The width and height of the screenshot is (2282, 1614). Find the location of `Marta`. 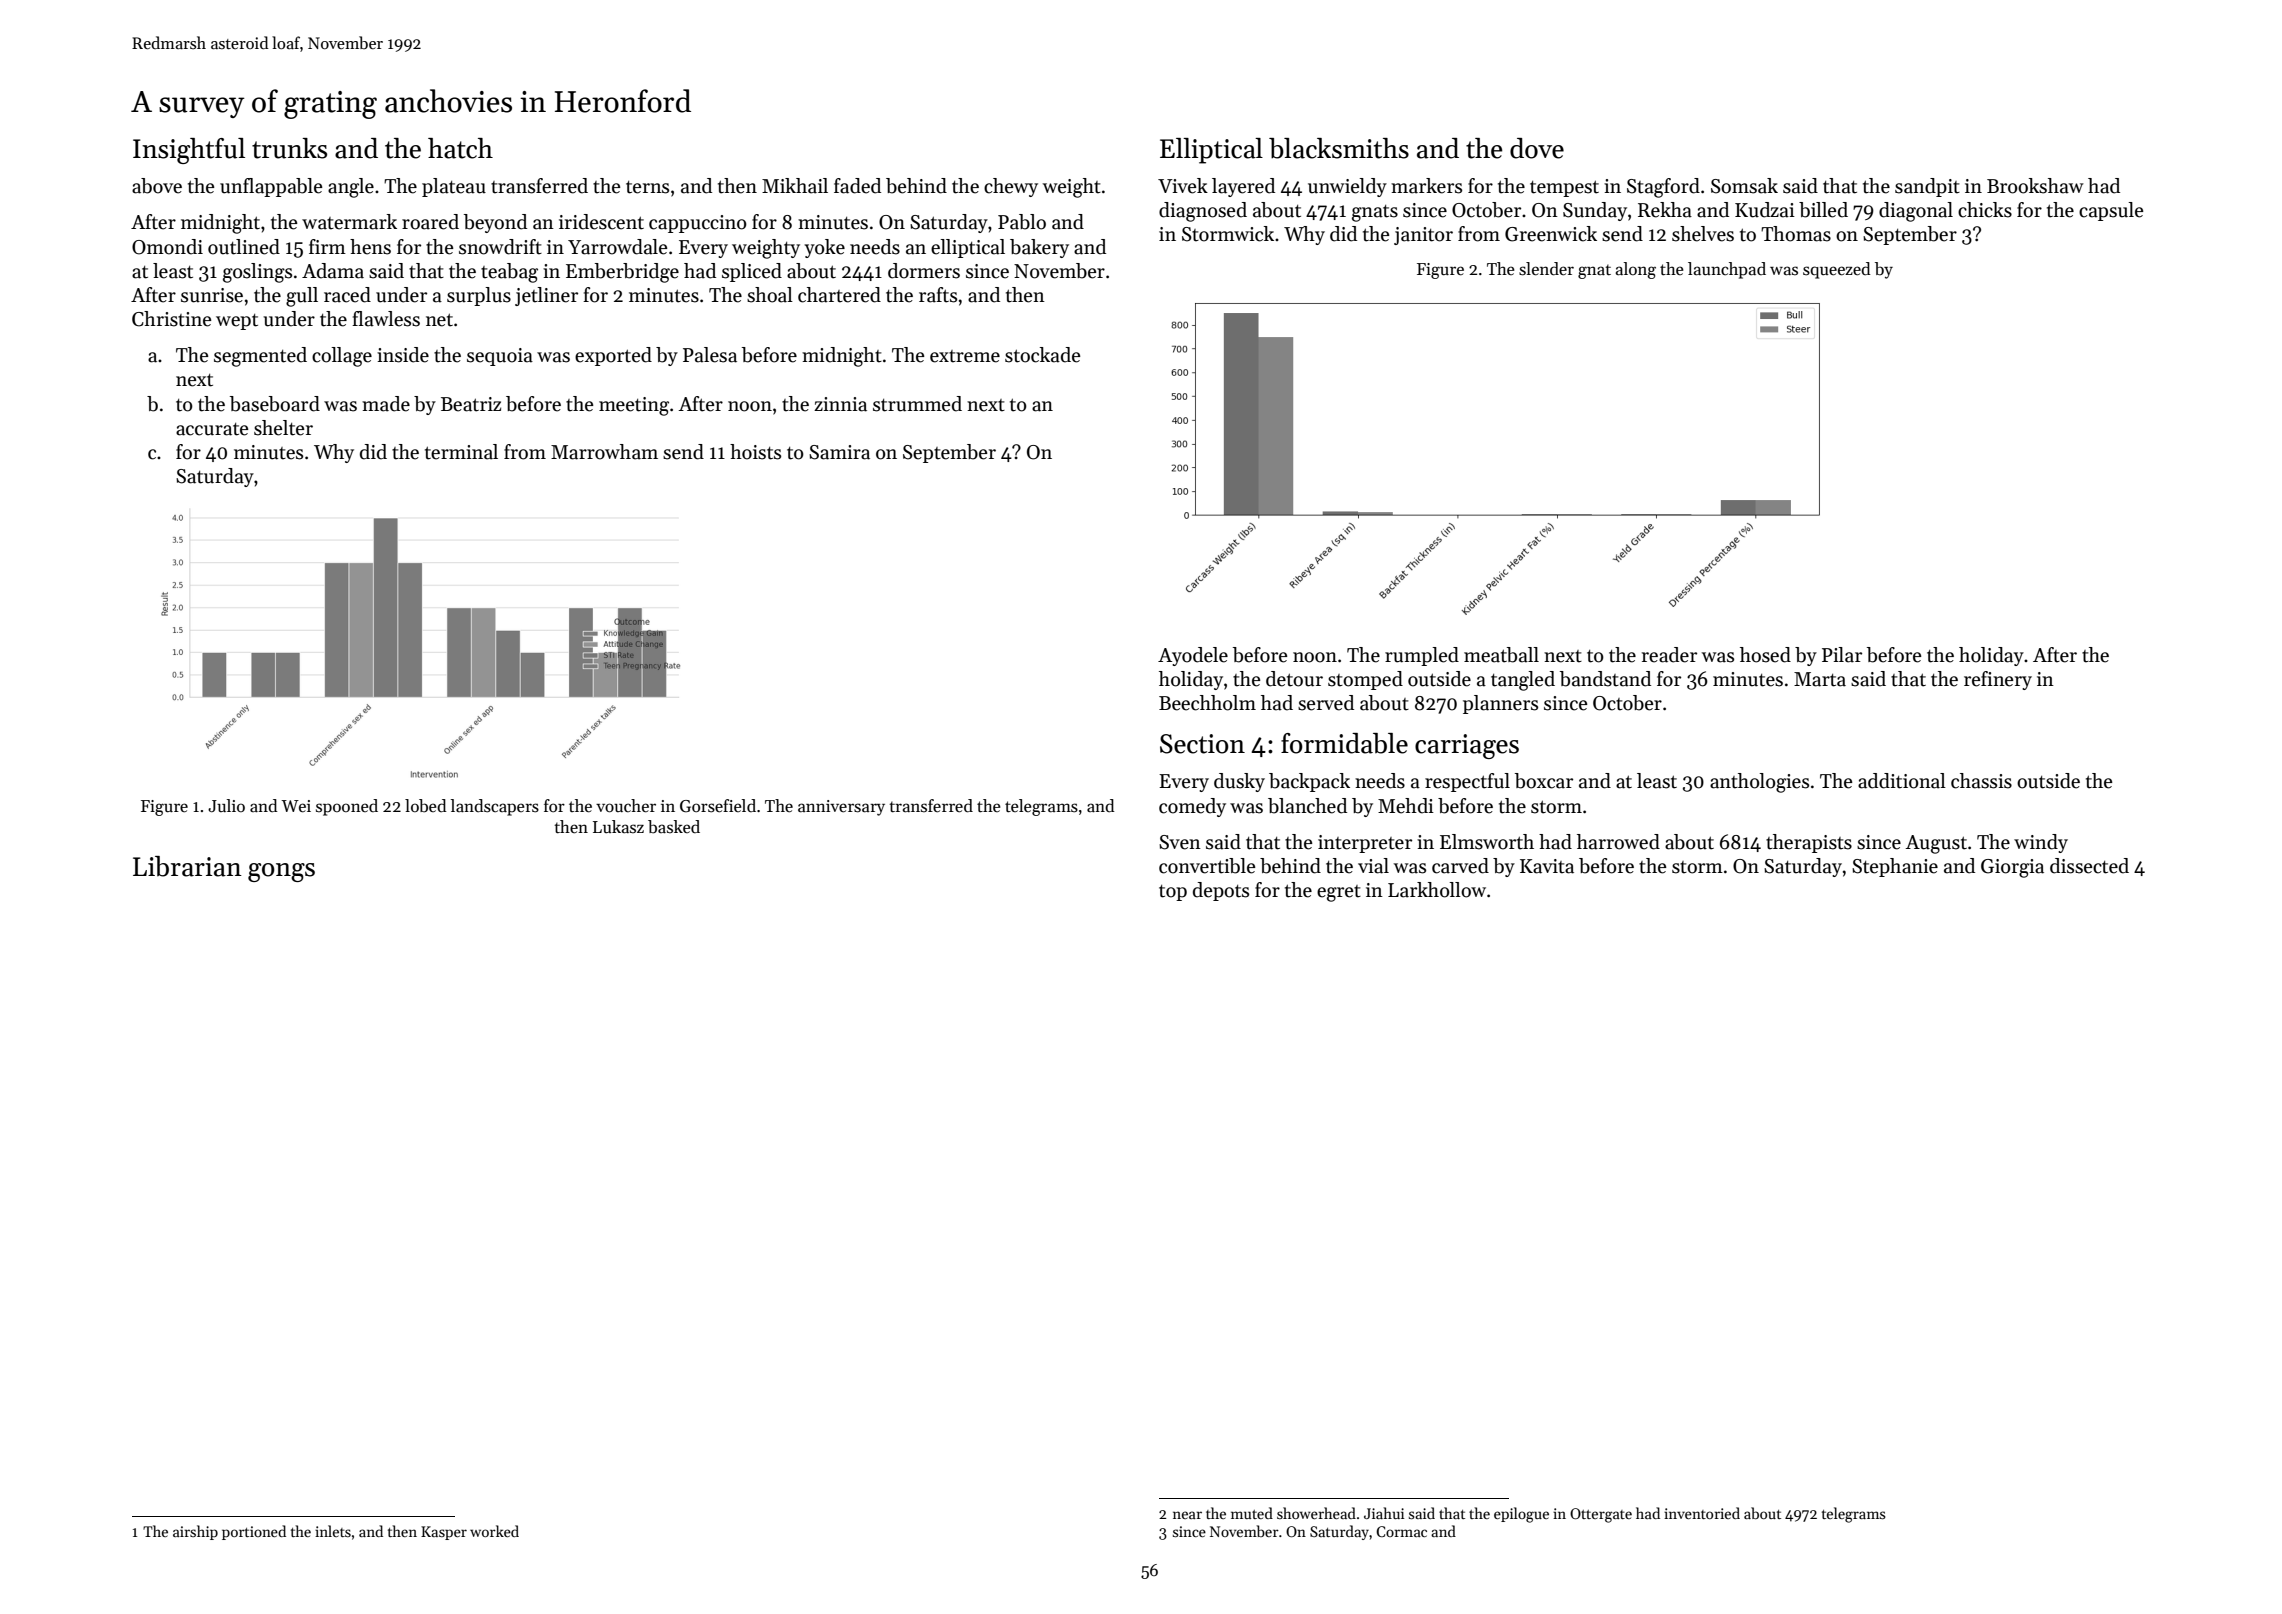

Marta is located at coordinates (1820, 679).
